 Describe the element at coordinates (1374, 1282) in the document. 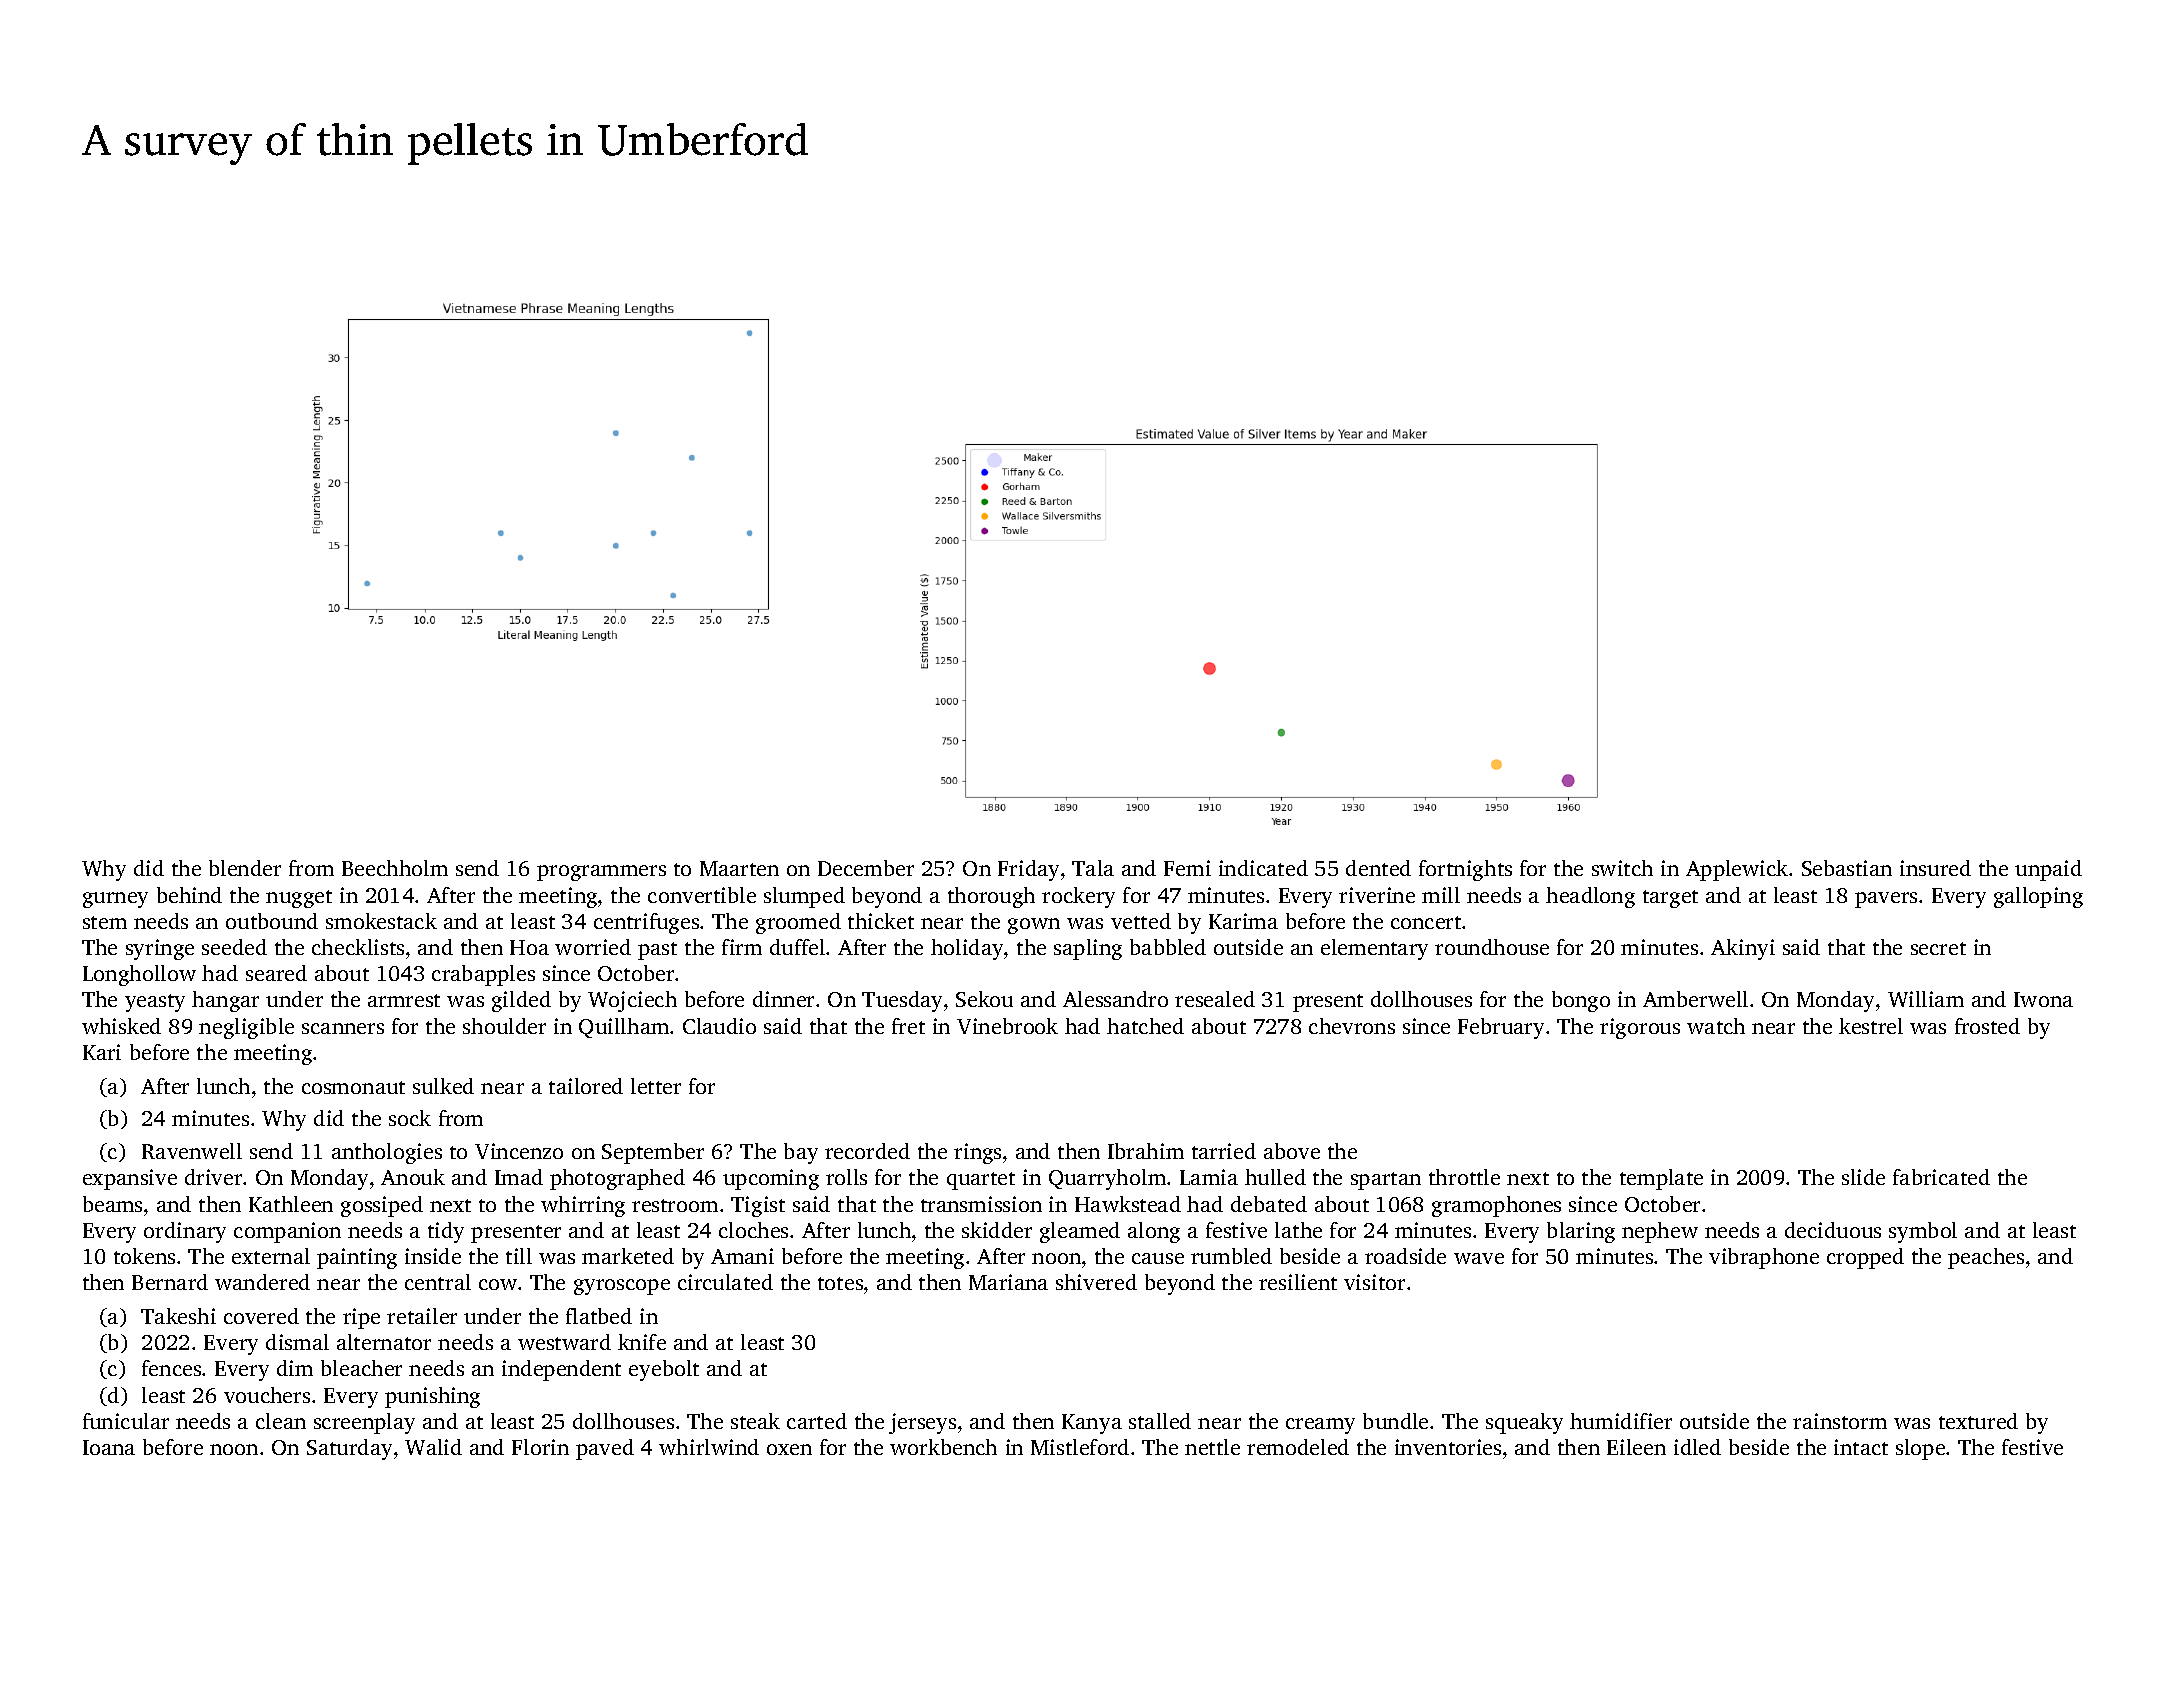

I see `visitor` at that location.
